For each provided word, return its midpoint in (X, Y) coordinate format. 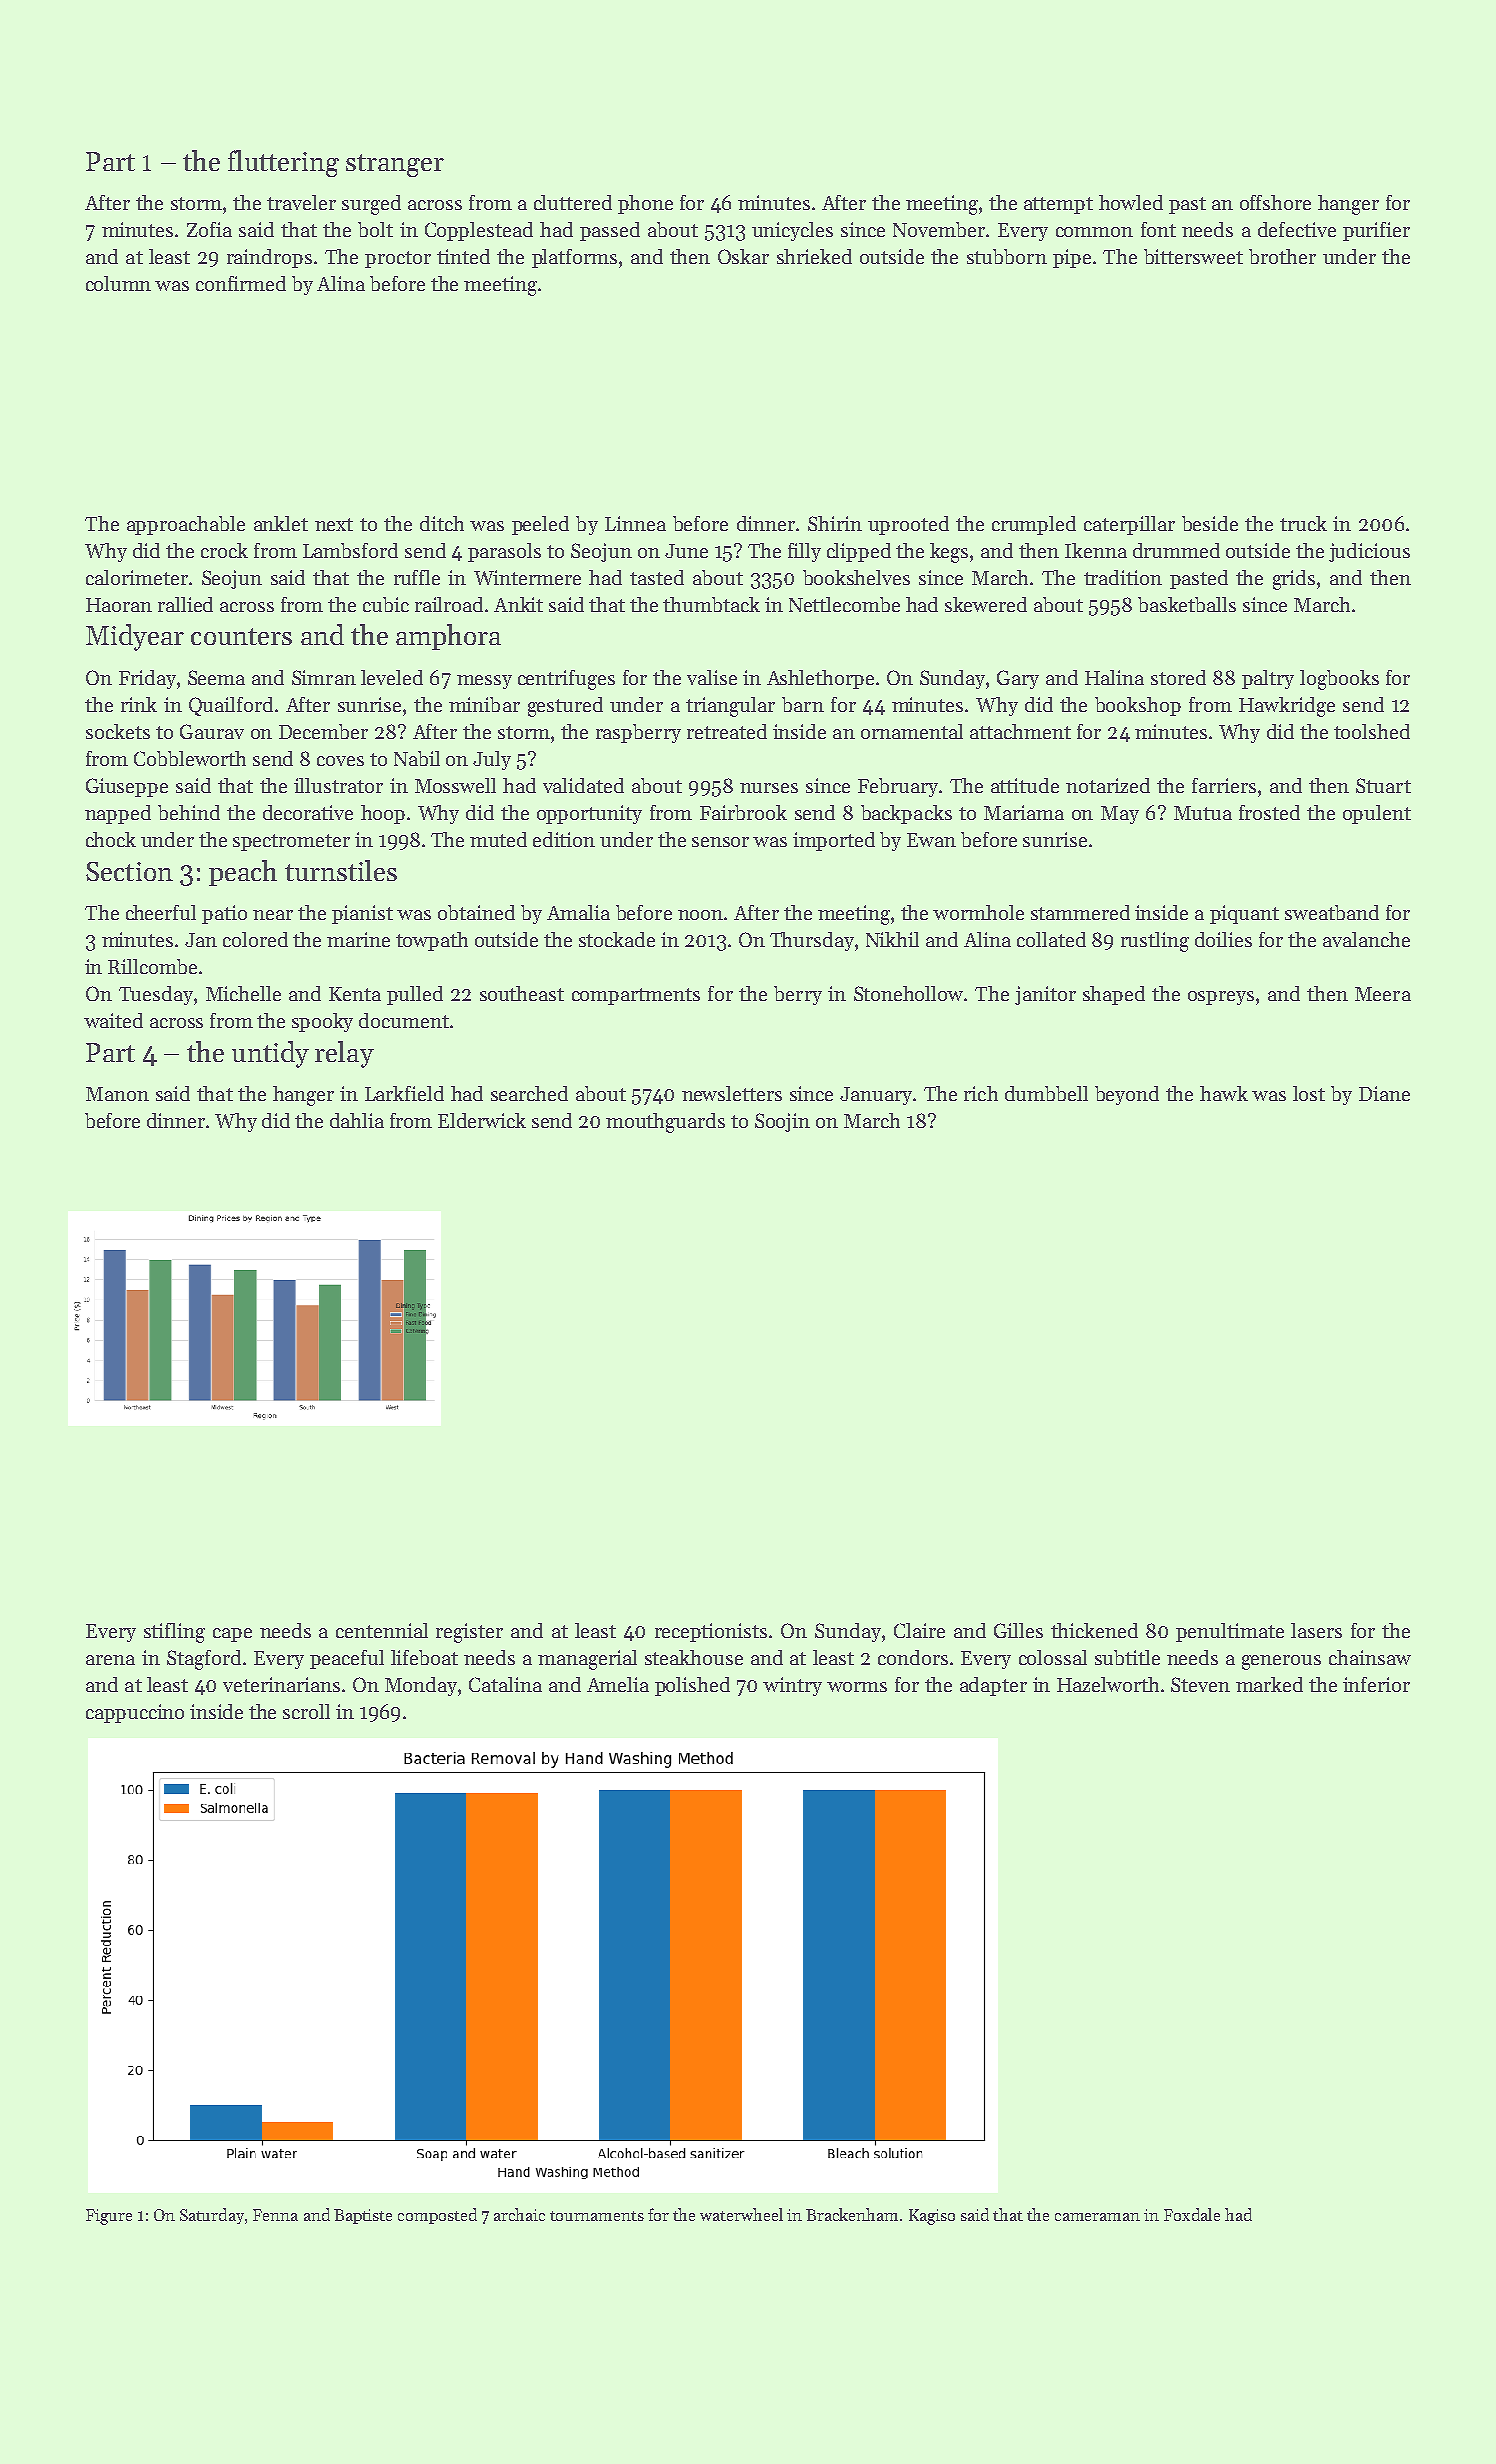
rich (981, 1093)
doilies (1223, 939)
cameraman (1097, 2217)
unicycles (792, 231)
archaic (519, 2214)
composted (437, 2216)
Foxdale (1192, 2214)
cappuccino (135, 1713)
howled (1131, 202)
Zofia (209, 229)
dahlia (357, 1120)
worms (857, 1687)
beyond (1127, 1095)
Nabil (417, 758)
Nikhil (892, 939)
